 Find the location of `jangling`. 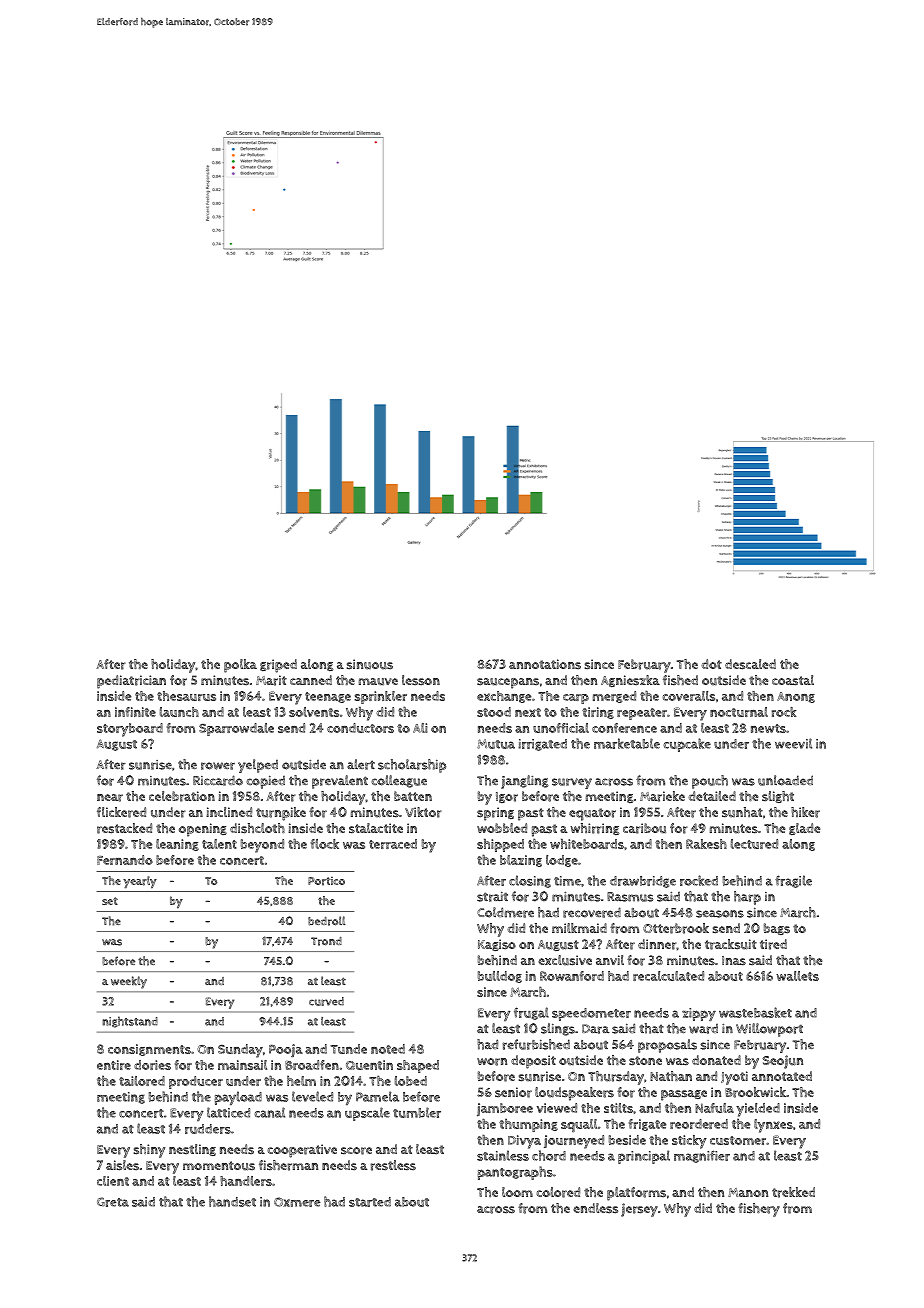

jangling is located at coordinates (524, 782).
